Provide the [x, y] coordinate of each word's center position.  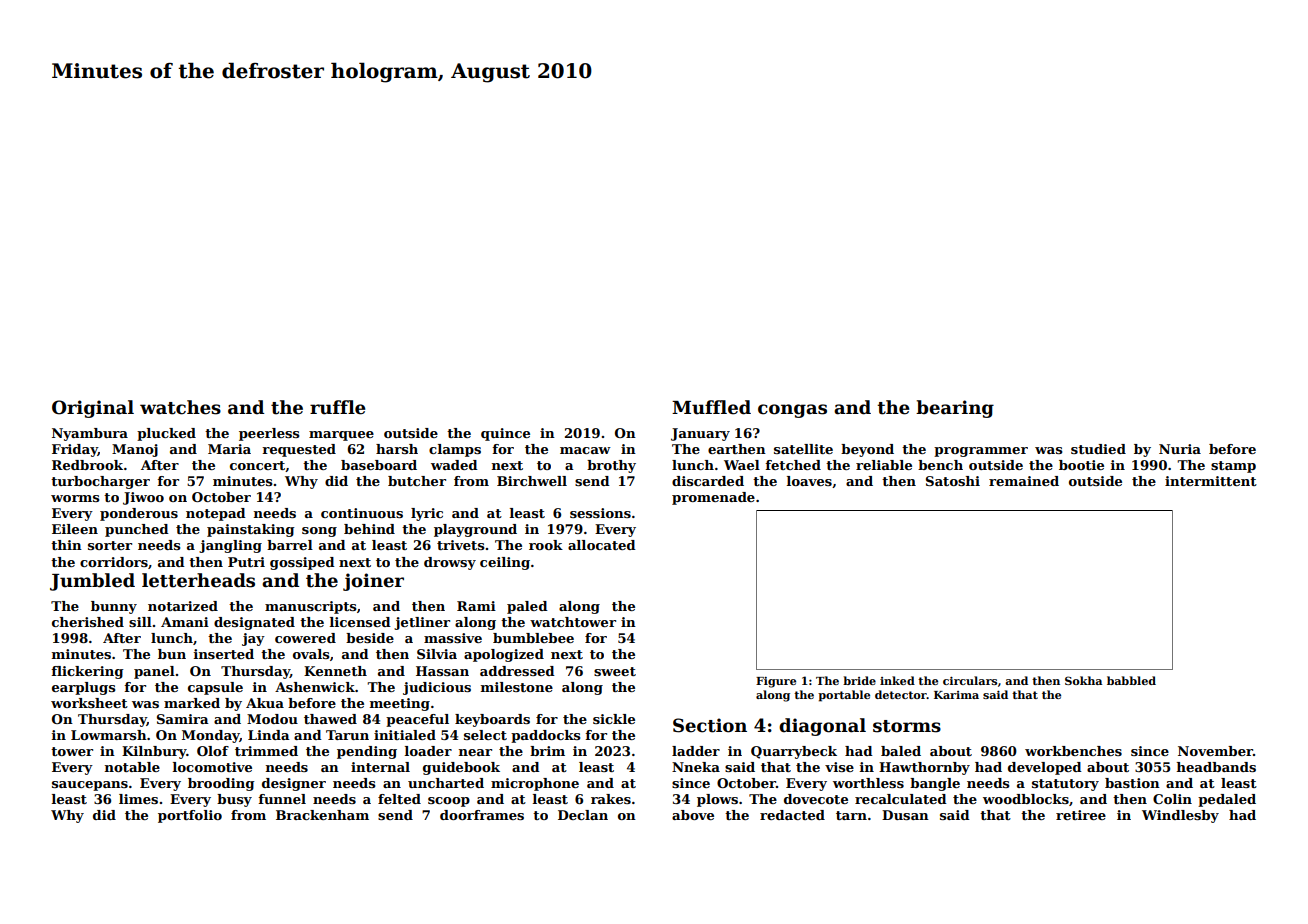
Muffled [711, 407]
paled [527, 607]
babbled [1131, 680]
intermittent [1211, 481]
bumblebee [533, 638]
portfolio [190, 816]
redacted [792, 815]
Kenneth [335, 671]
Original [93, 409]
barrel [290, 545]
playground [475, 530]
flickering [87, 672]
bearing [955, 409]
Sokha [1083, 680]
